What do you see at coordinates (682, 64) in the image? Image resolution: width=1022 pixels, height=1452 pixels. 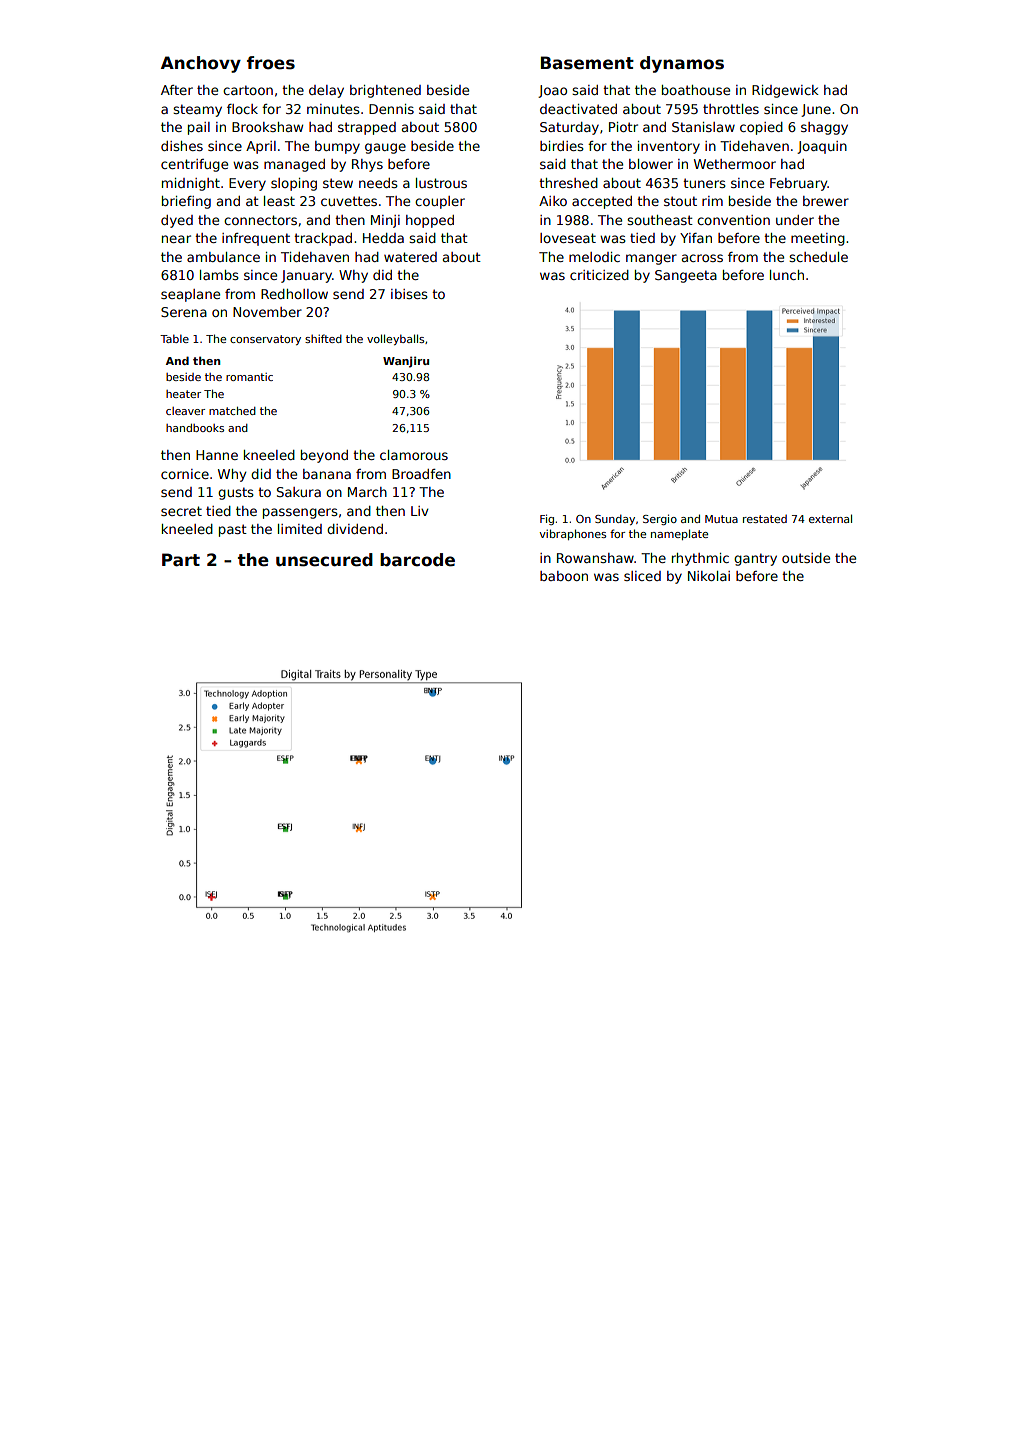 I see `dynamos` at bounding box center [682, 64].
